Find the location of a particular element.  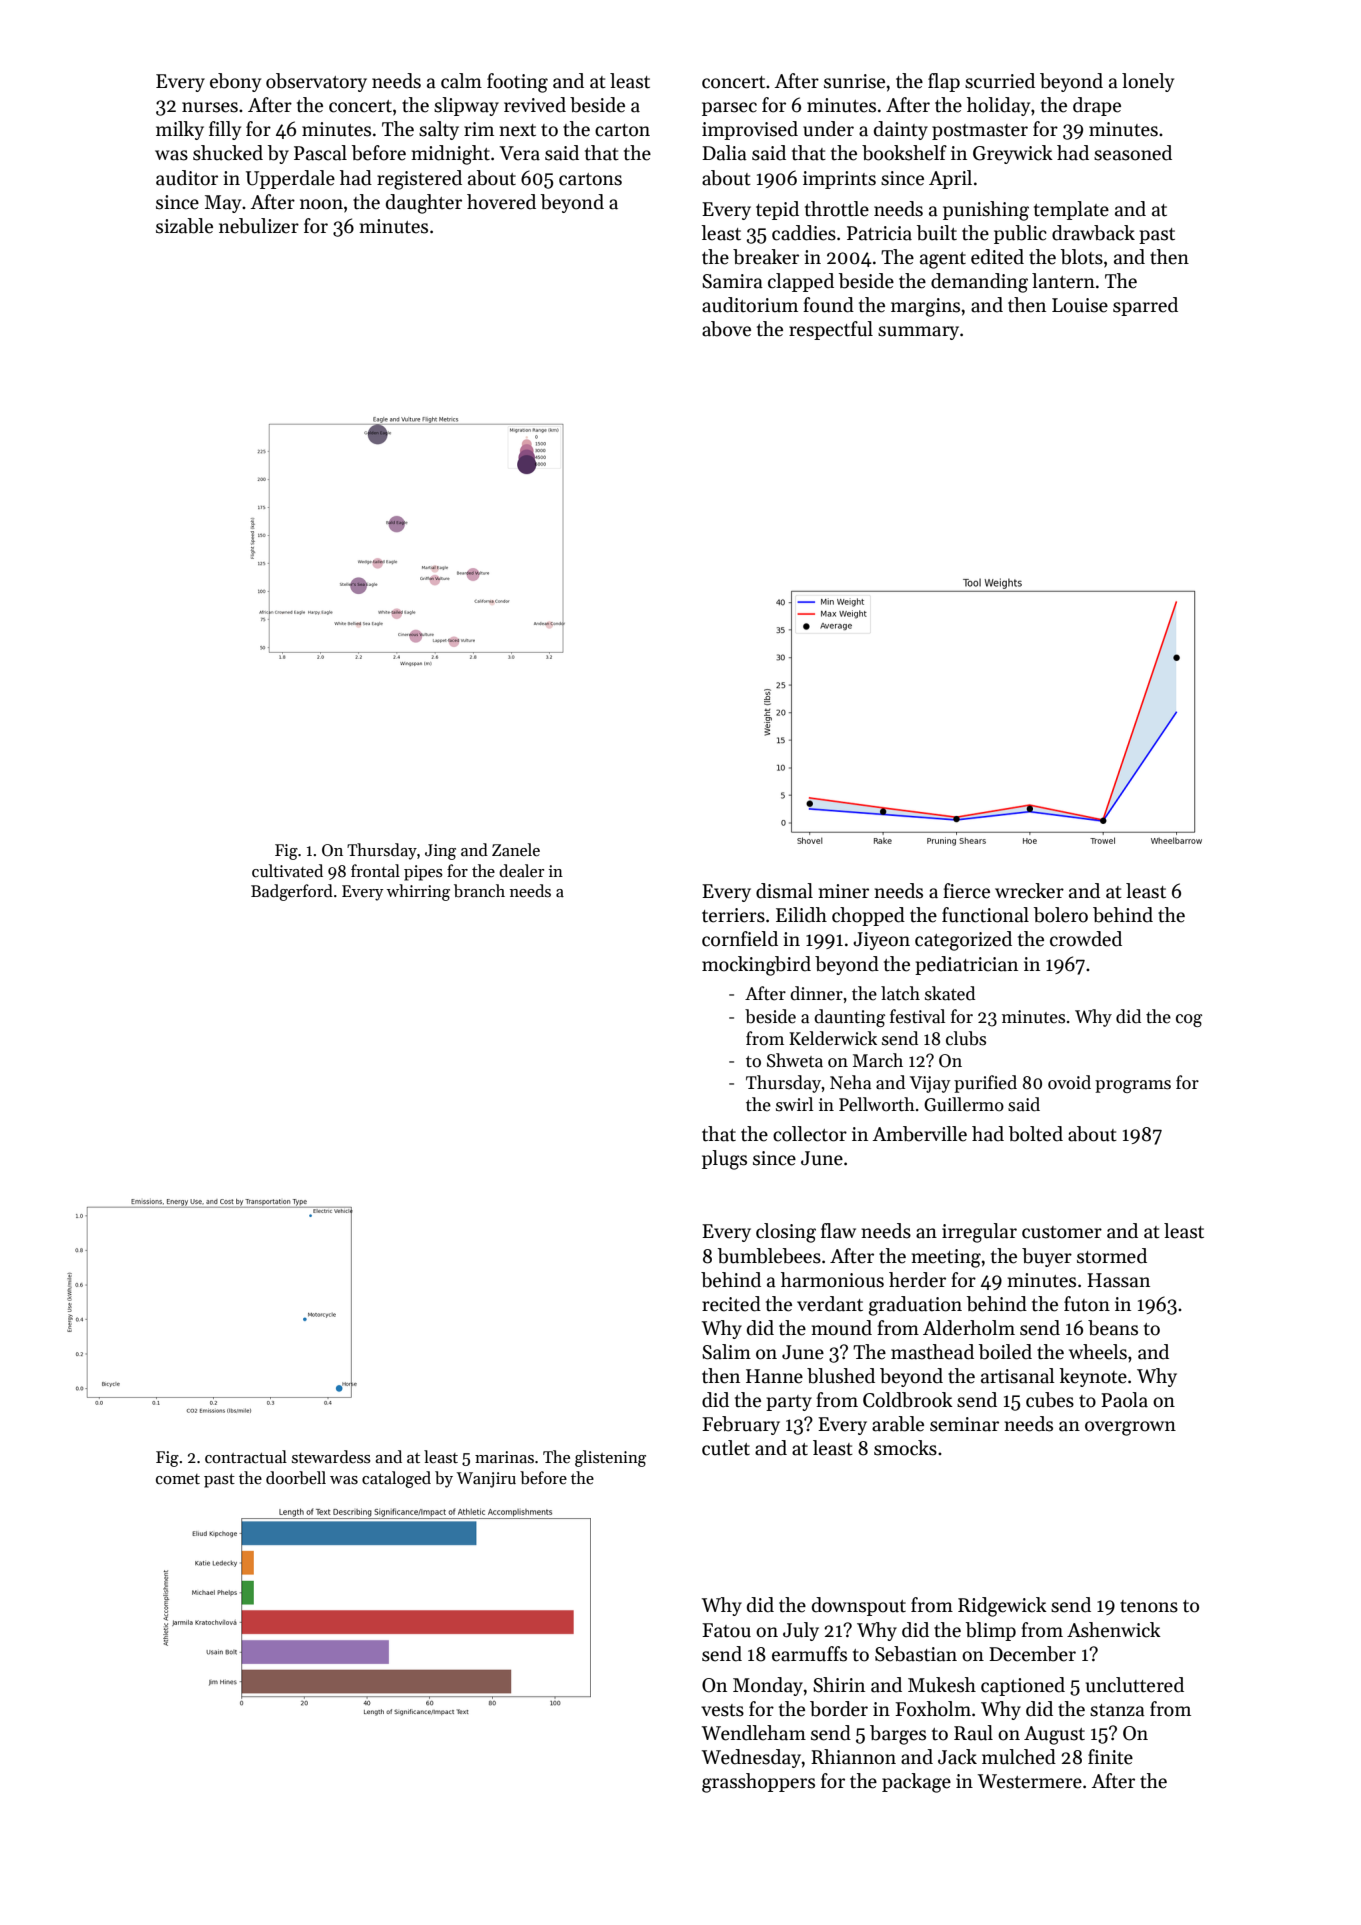

observatory is located at coordinates (316, 82).
